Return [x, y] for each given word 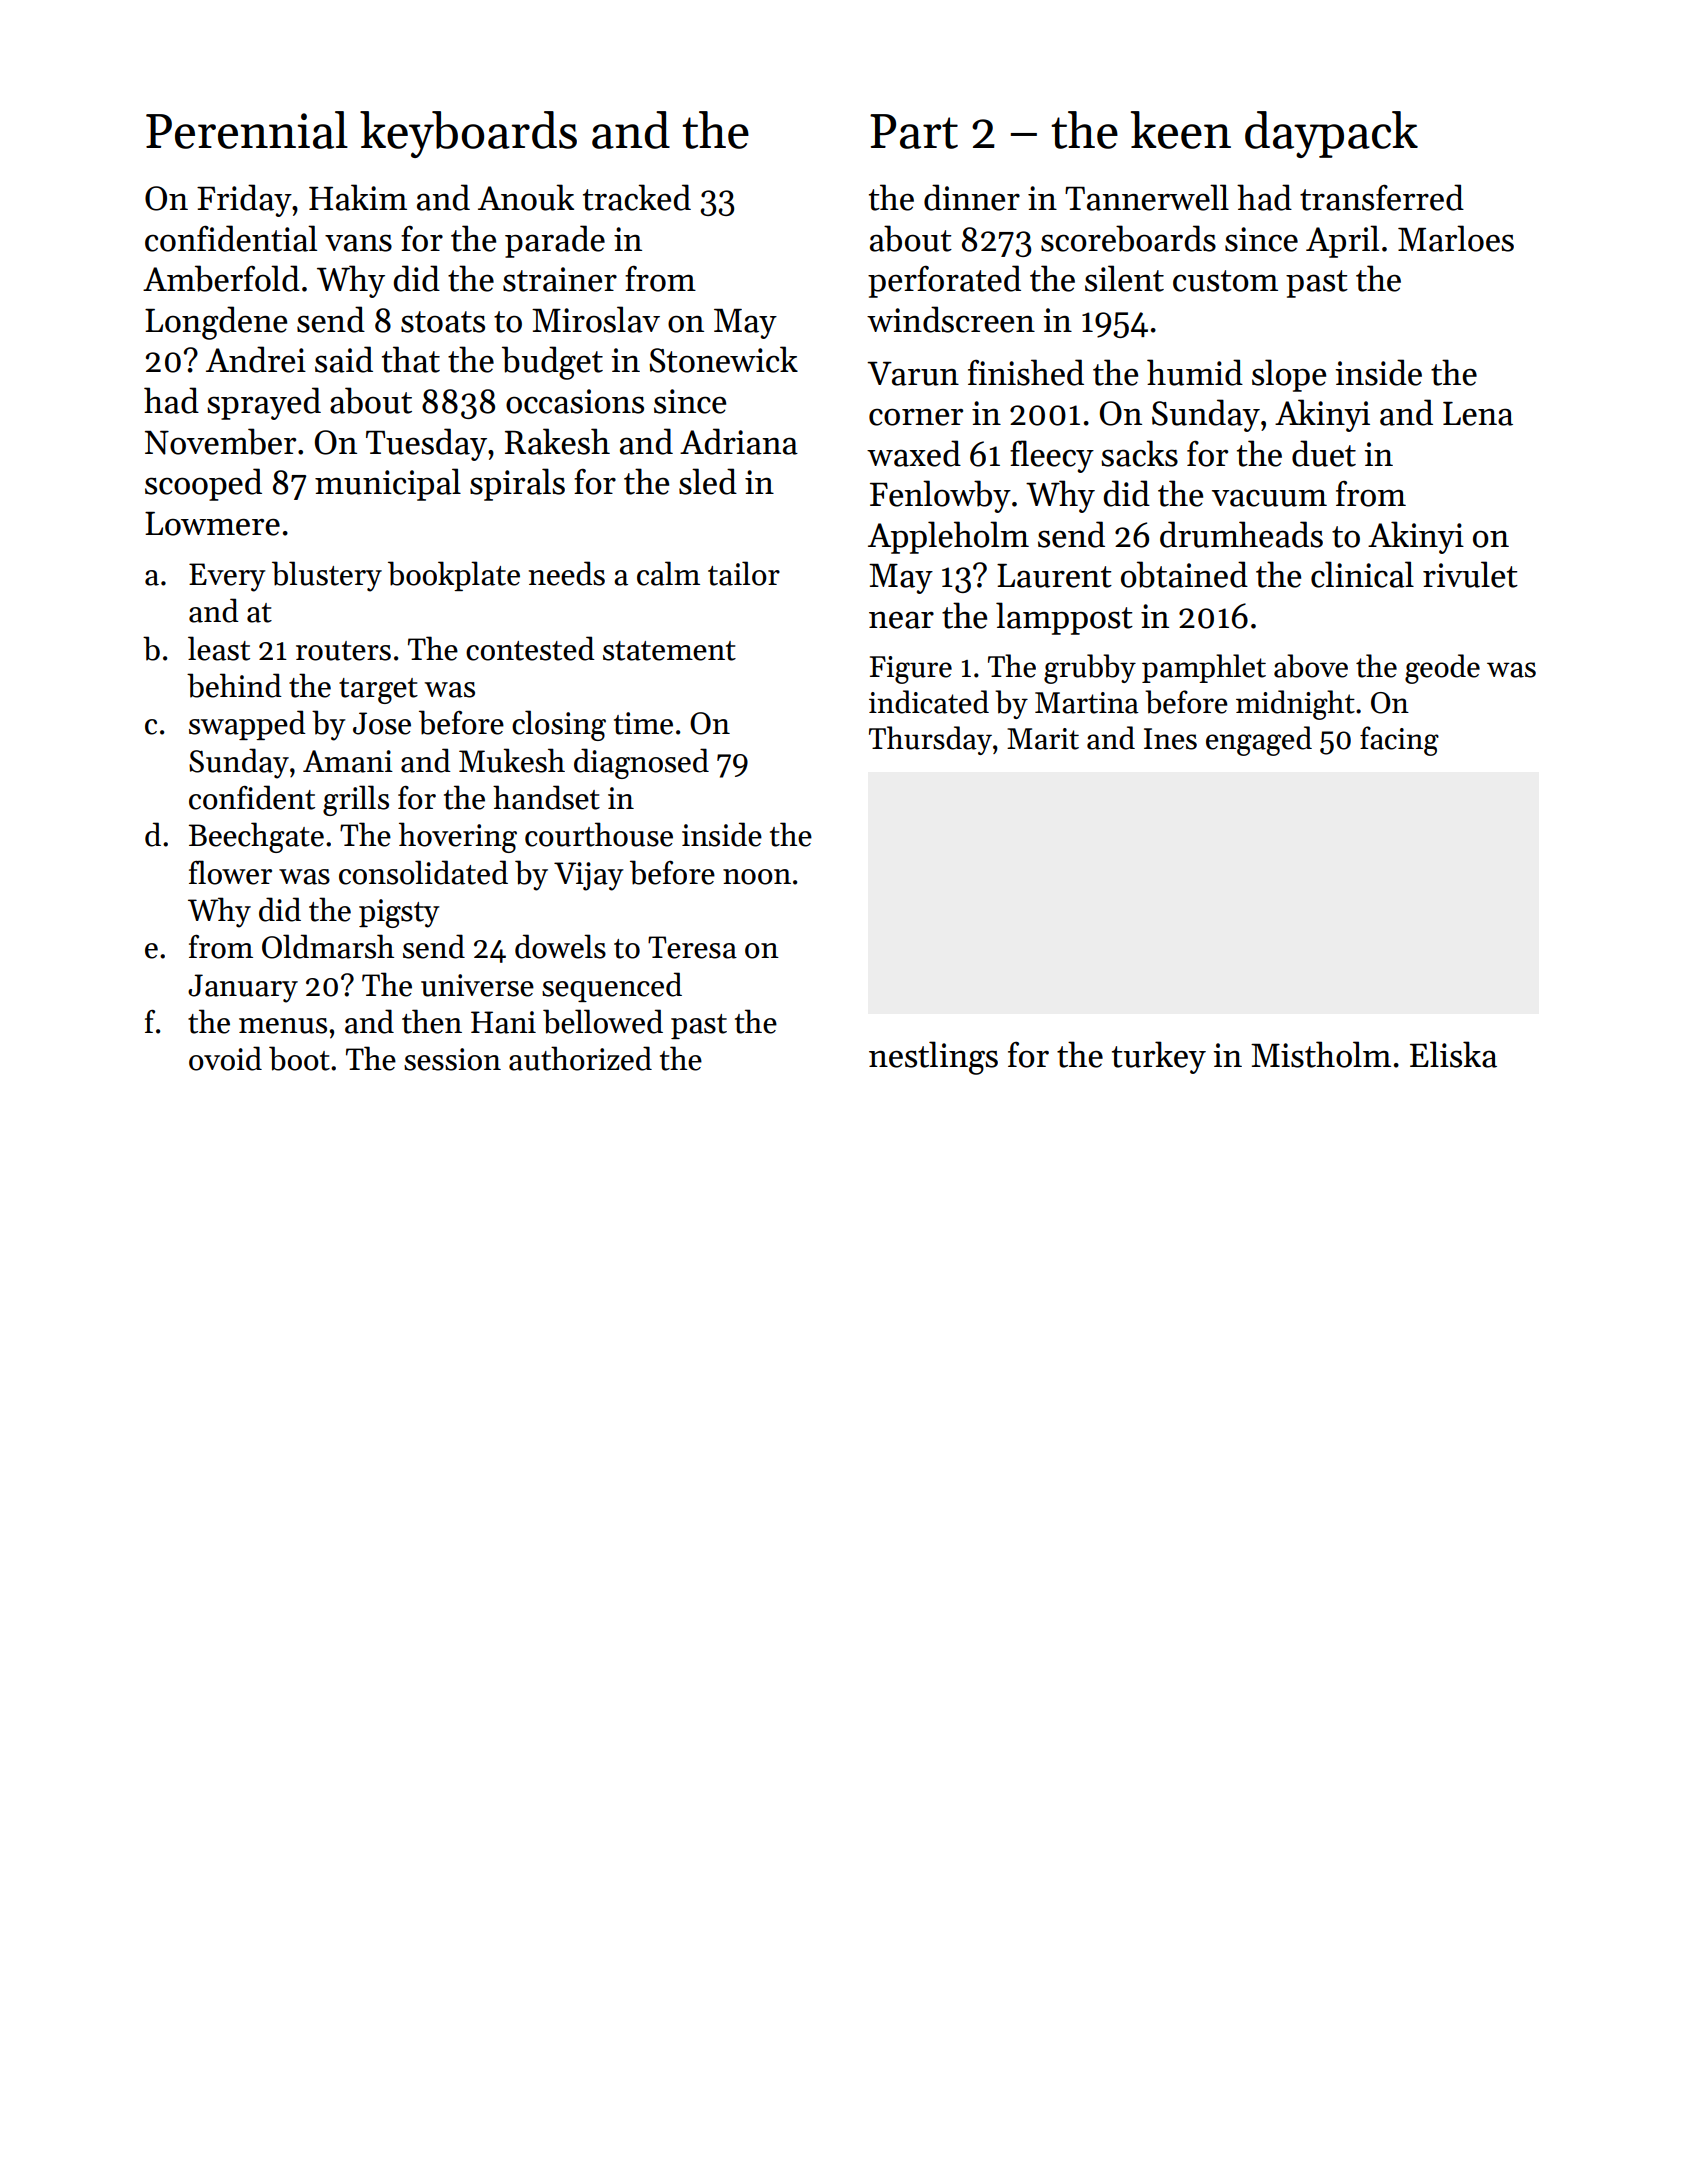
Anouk [526, 197]
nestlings [933, 1058]
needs [567, 573]
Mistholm [1321, 1054]
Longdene [216, 323]
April [1342, 241]
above [1311, 666]
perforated [944, 281]
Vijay [589, 876]
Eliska [1453, 1054]
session [452, 1059]
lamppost [1064, 618]
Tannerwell [1147, 197]
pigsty [399, 913]
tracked [637, 197]
